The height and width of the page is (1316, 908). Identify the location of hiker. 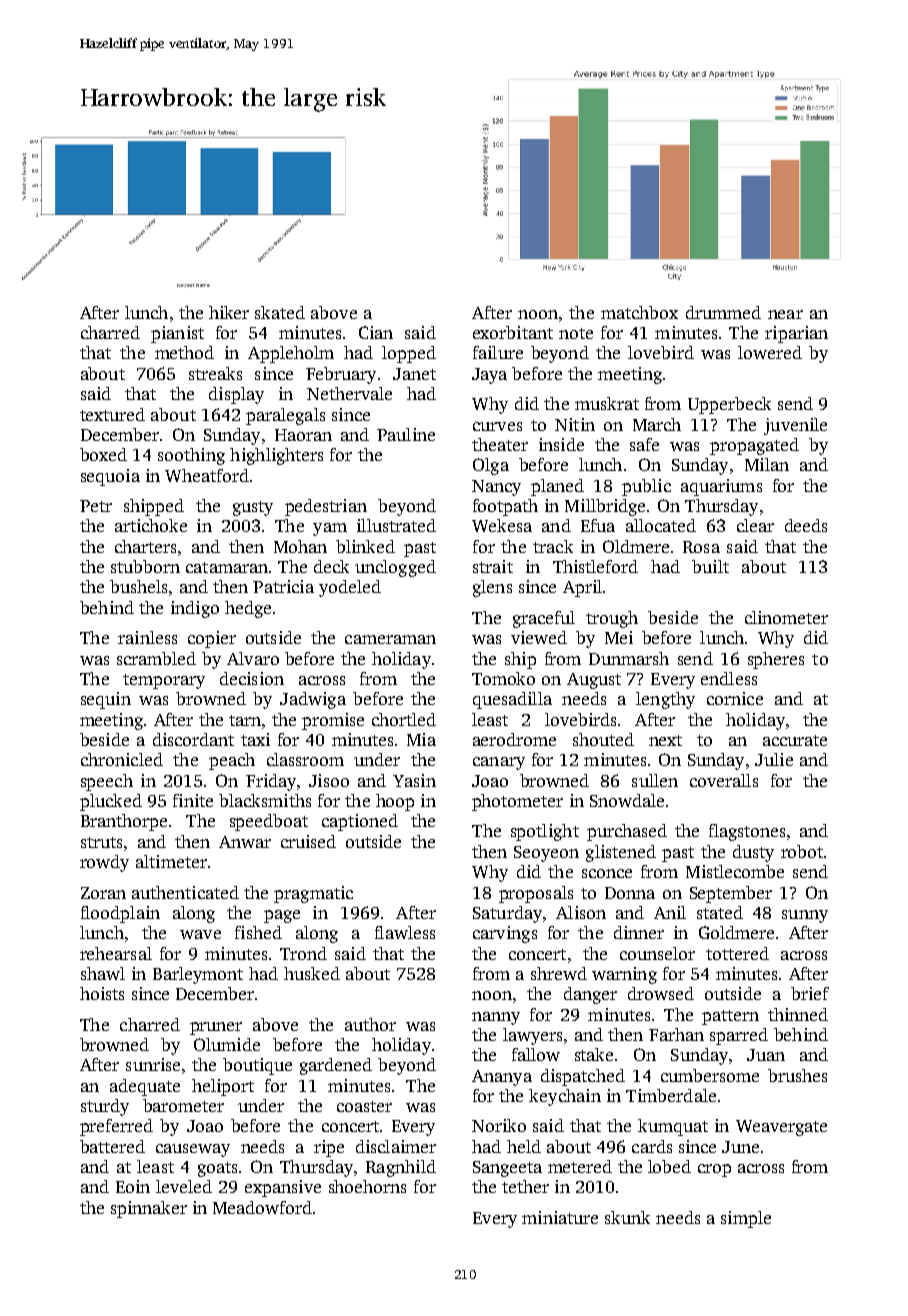
(229, 312).
